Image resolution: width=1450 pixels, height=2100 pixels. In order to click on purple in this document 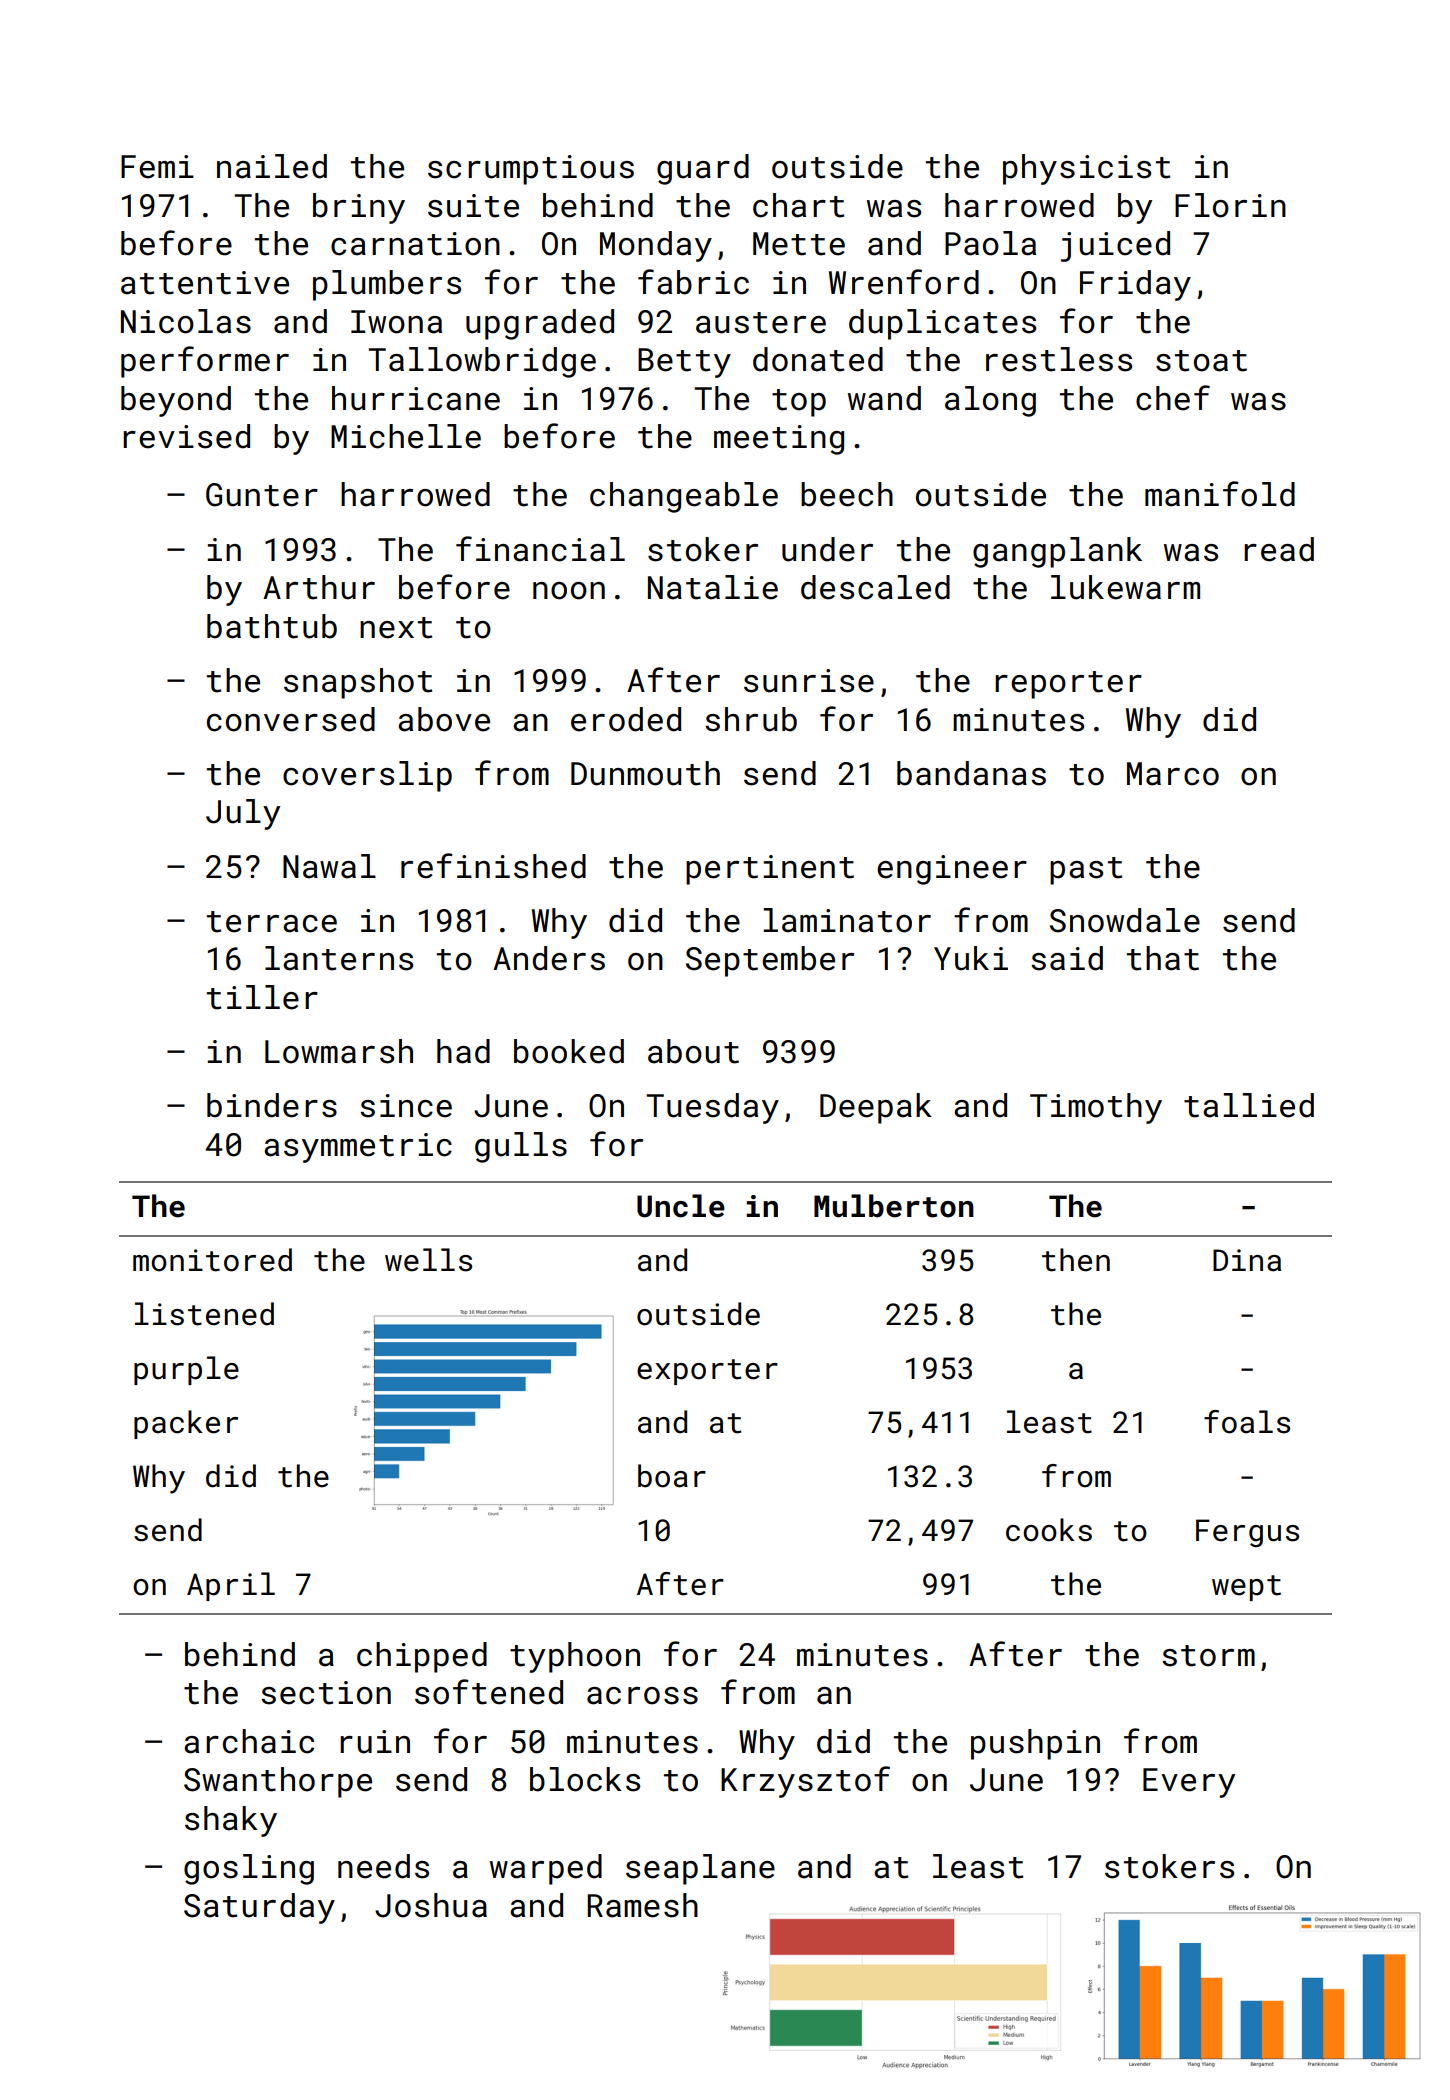, I will do `click(186, 1370)`.
